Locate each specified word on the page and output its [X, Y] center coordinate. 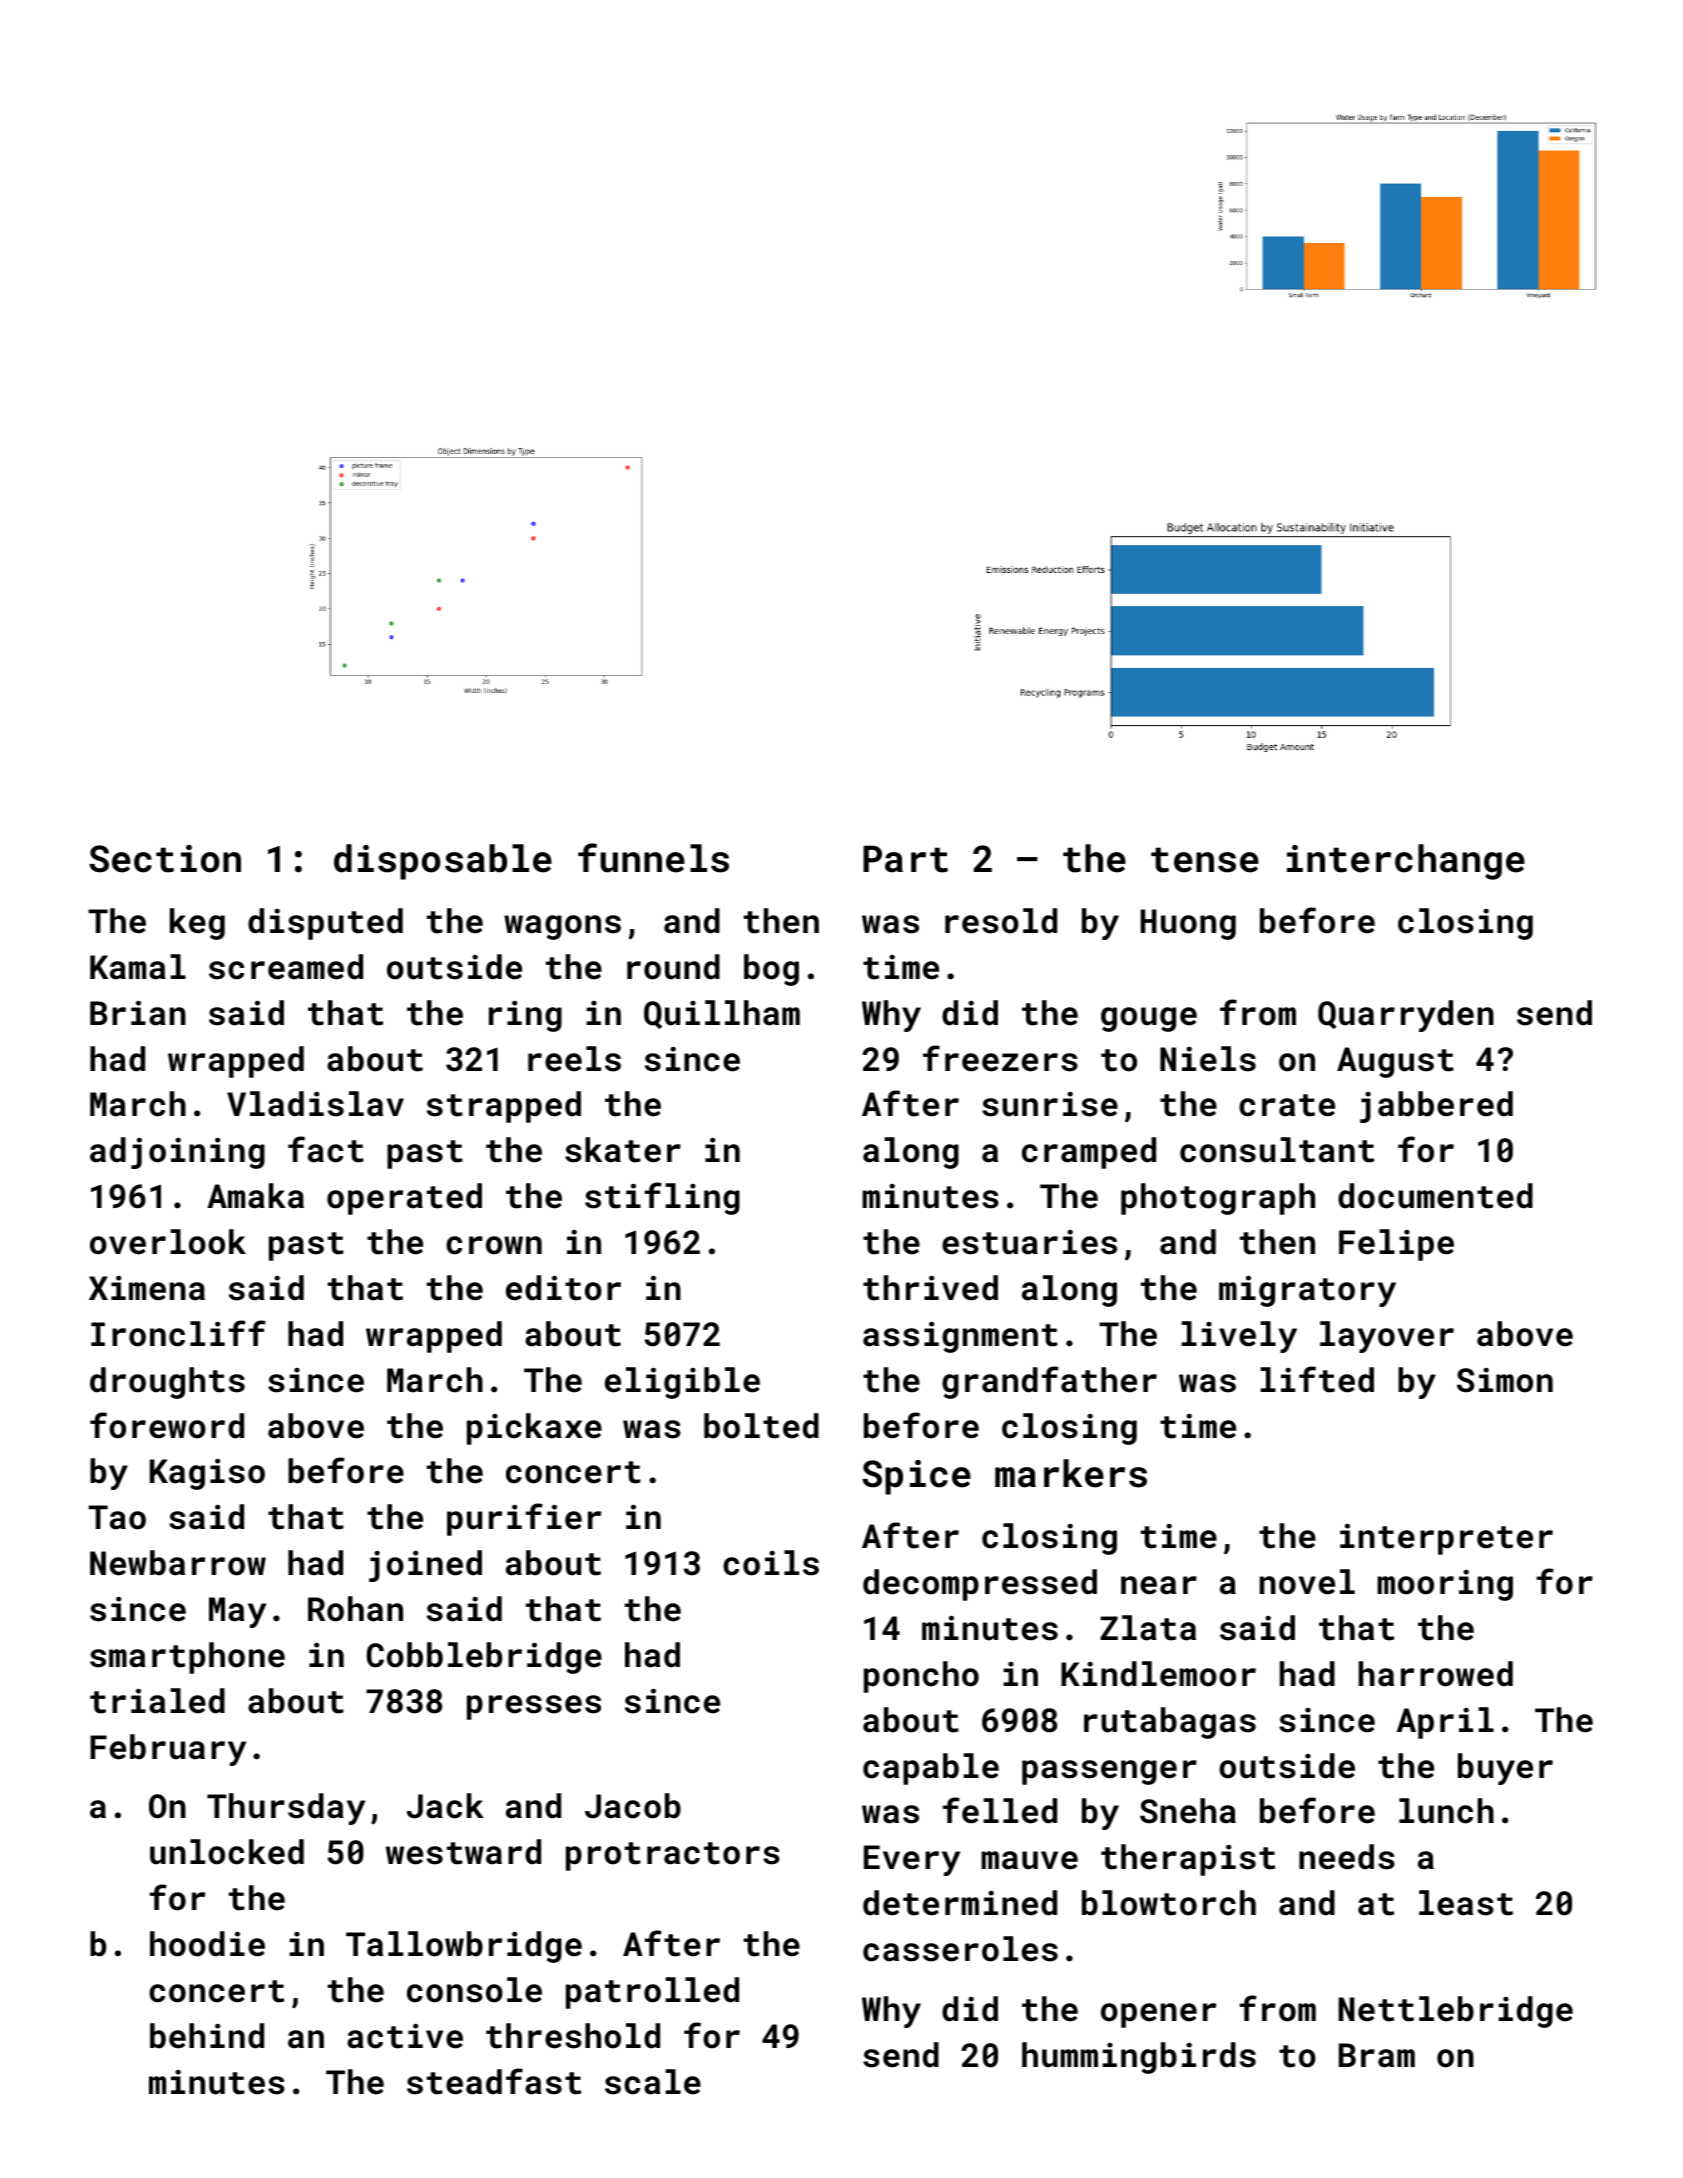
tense [1205, 860]
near [1159, 1585]
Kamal [138, 967]
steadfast [494, 2081]
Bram [1377, 2055]
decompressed [980, 1585]
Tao [117, 1517]
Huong [1188, 924]
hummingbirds [1139, 2058]
